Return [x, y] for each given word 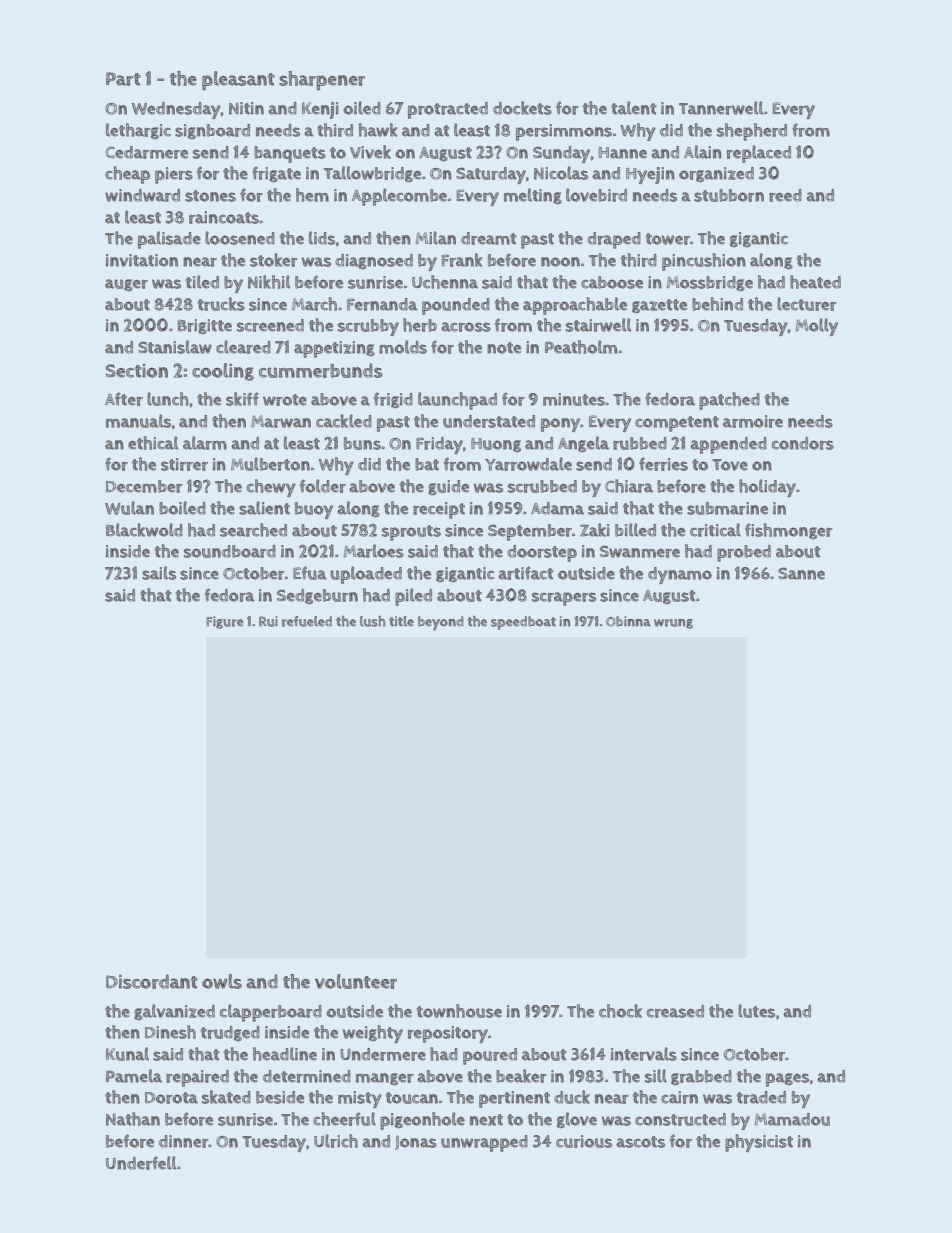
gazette [659, 306]
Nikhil [269, 282]
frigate [276, 174]
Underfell [141, 1163]
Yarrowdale [528, 464]
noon [560, 262]
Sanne [801, 573]
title [401, 621]
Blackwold [144, 530]
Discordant [152, 981]
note [504, 348]
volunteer [356, 981]
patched [729, 401]
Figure [224, 622]
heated [815, 282]
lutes [756, 1011]
